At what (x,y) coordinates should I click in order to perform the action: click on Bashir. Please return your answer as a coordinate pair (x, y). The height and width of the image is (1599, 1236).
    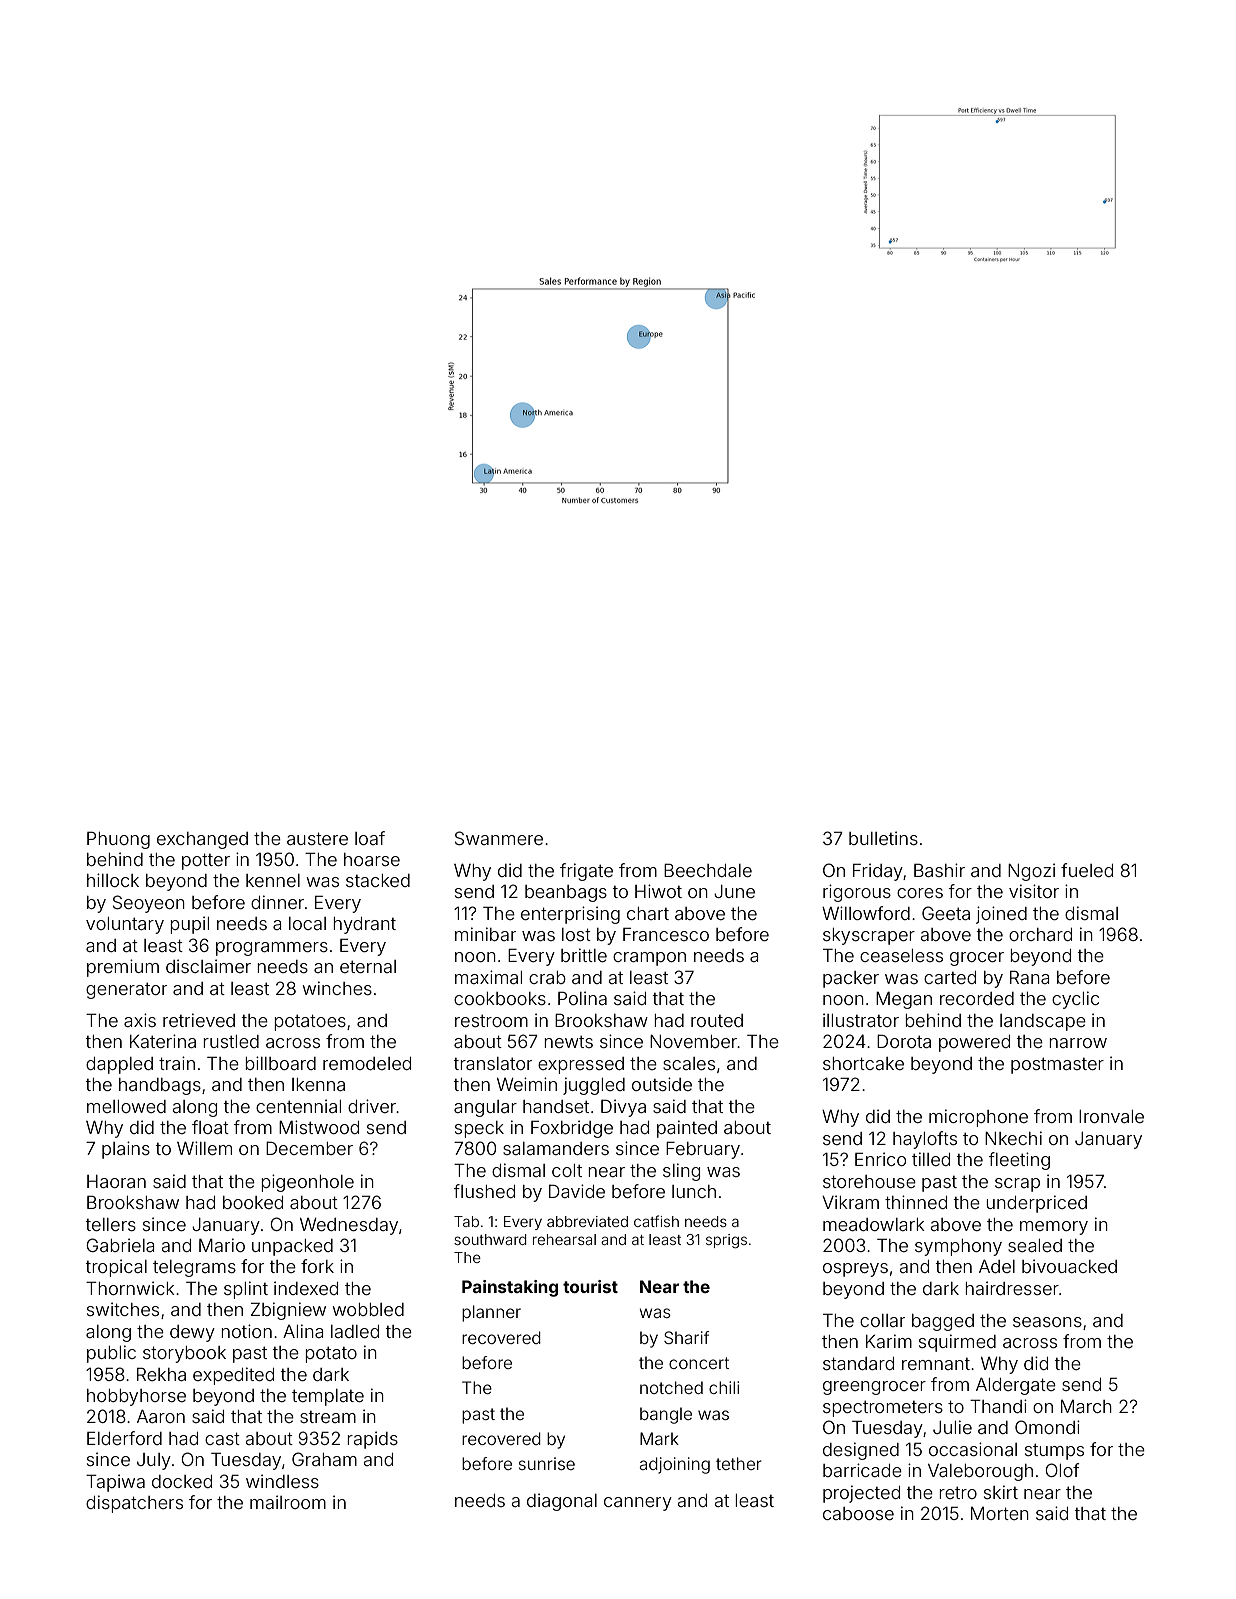
    Looking at the image, I should click on (939, 870).
